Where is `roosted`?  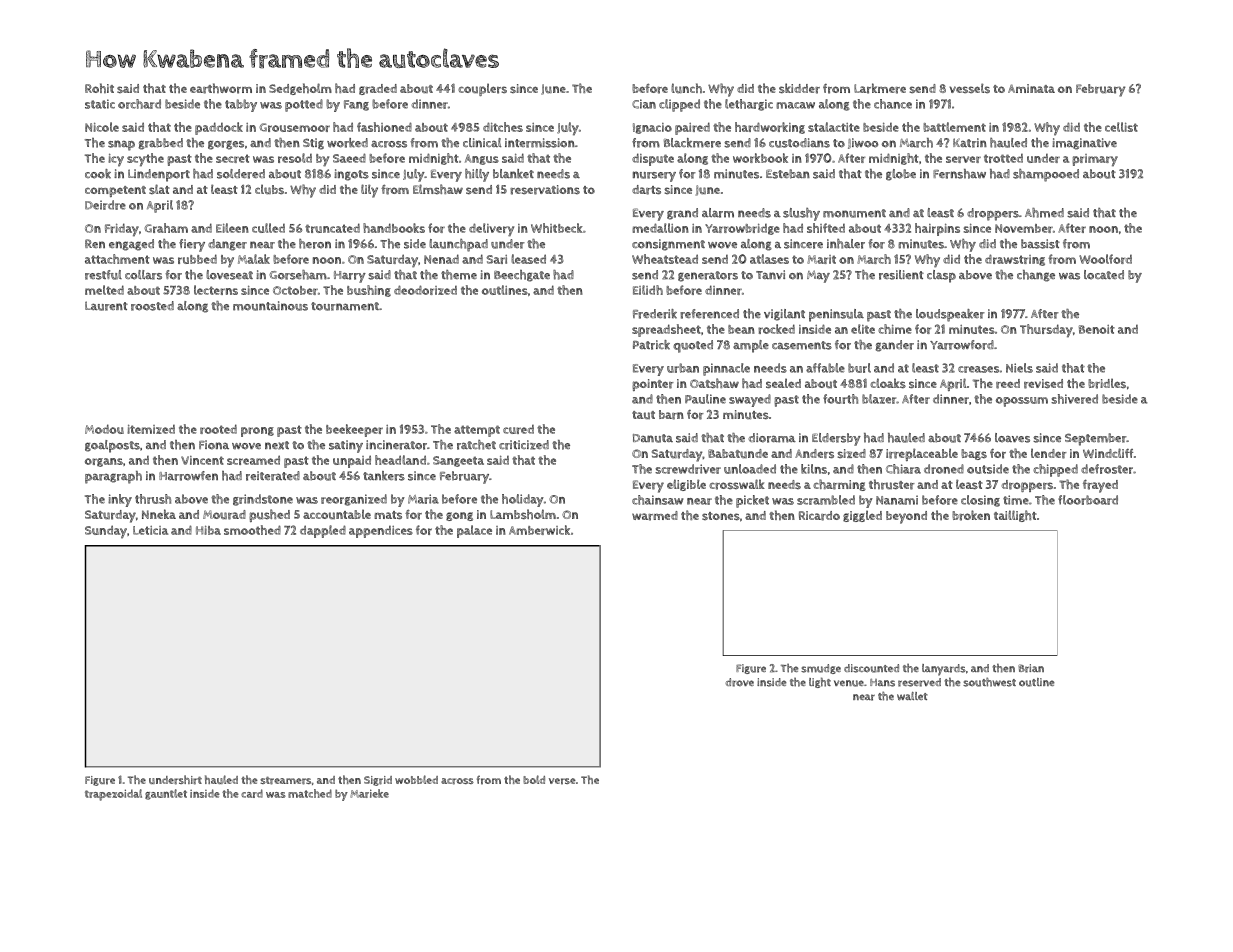
roosted is located at coordinates (152, 306).
